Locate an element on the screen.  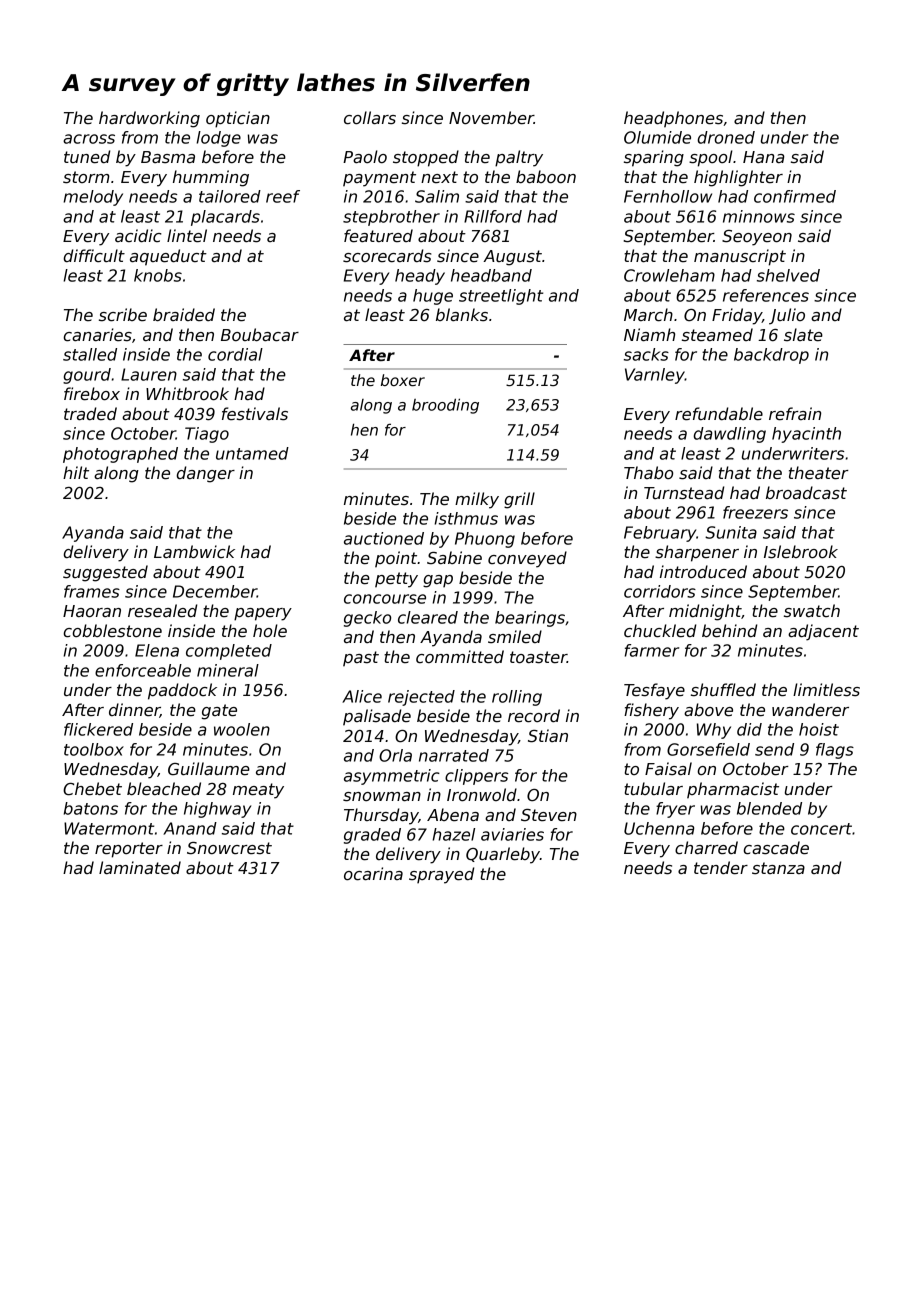
committed is located at coordinates (460, 657).
